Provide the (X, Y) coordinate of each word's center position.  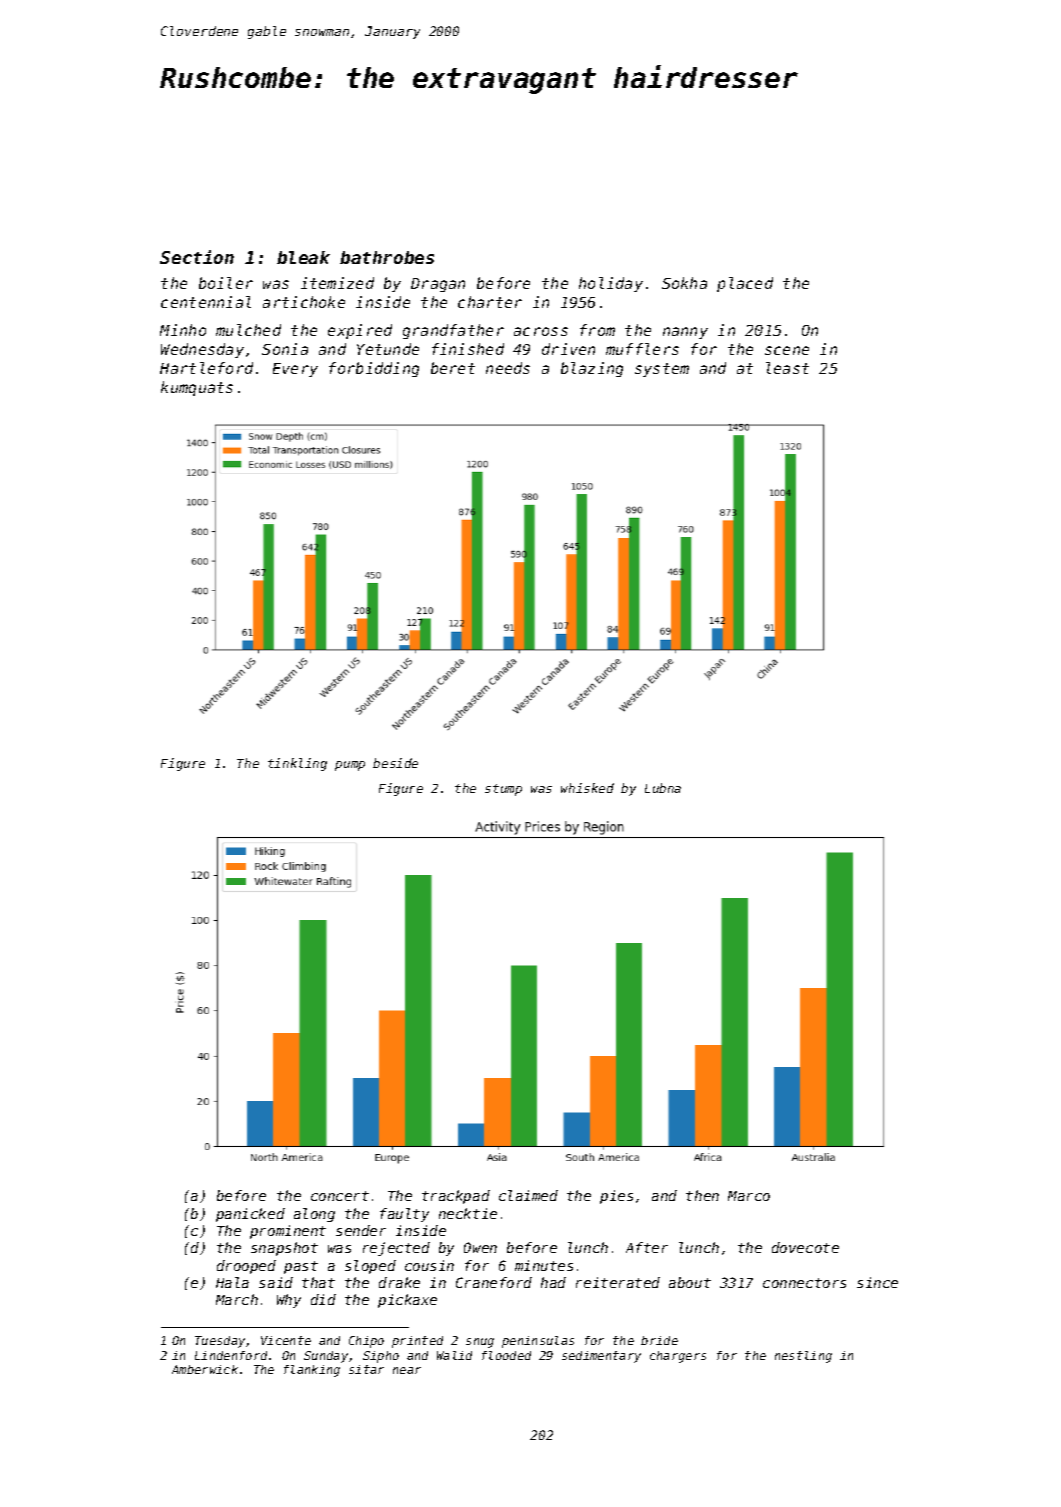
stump (503, 790)
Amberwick (205, 1369)
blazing (592, 369)
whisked (587, 788)
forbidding (374, 369)
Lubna (663, 788)
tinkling (297, 764)
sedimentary (601, 1357)
